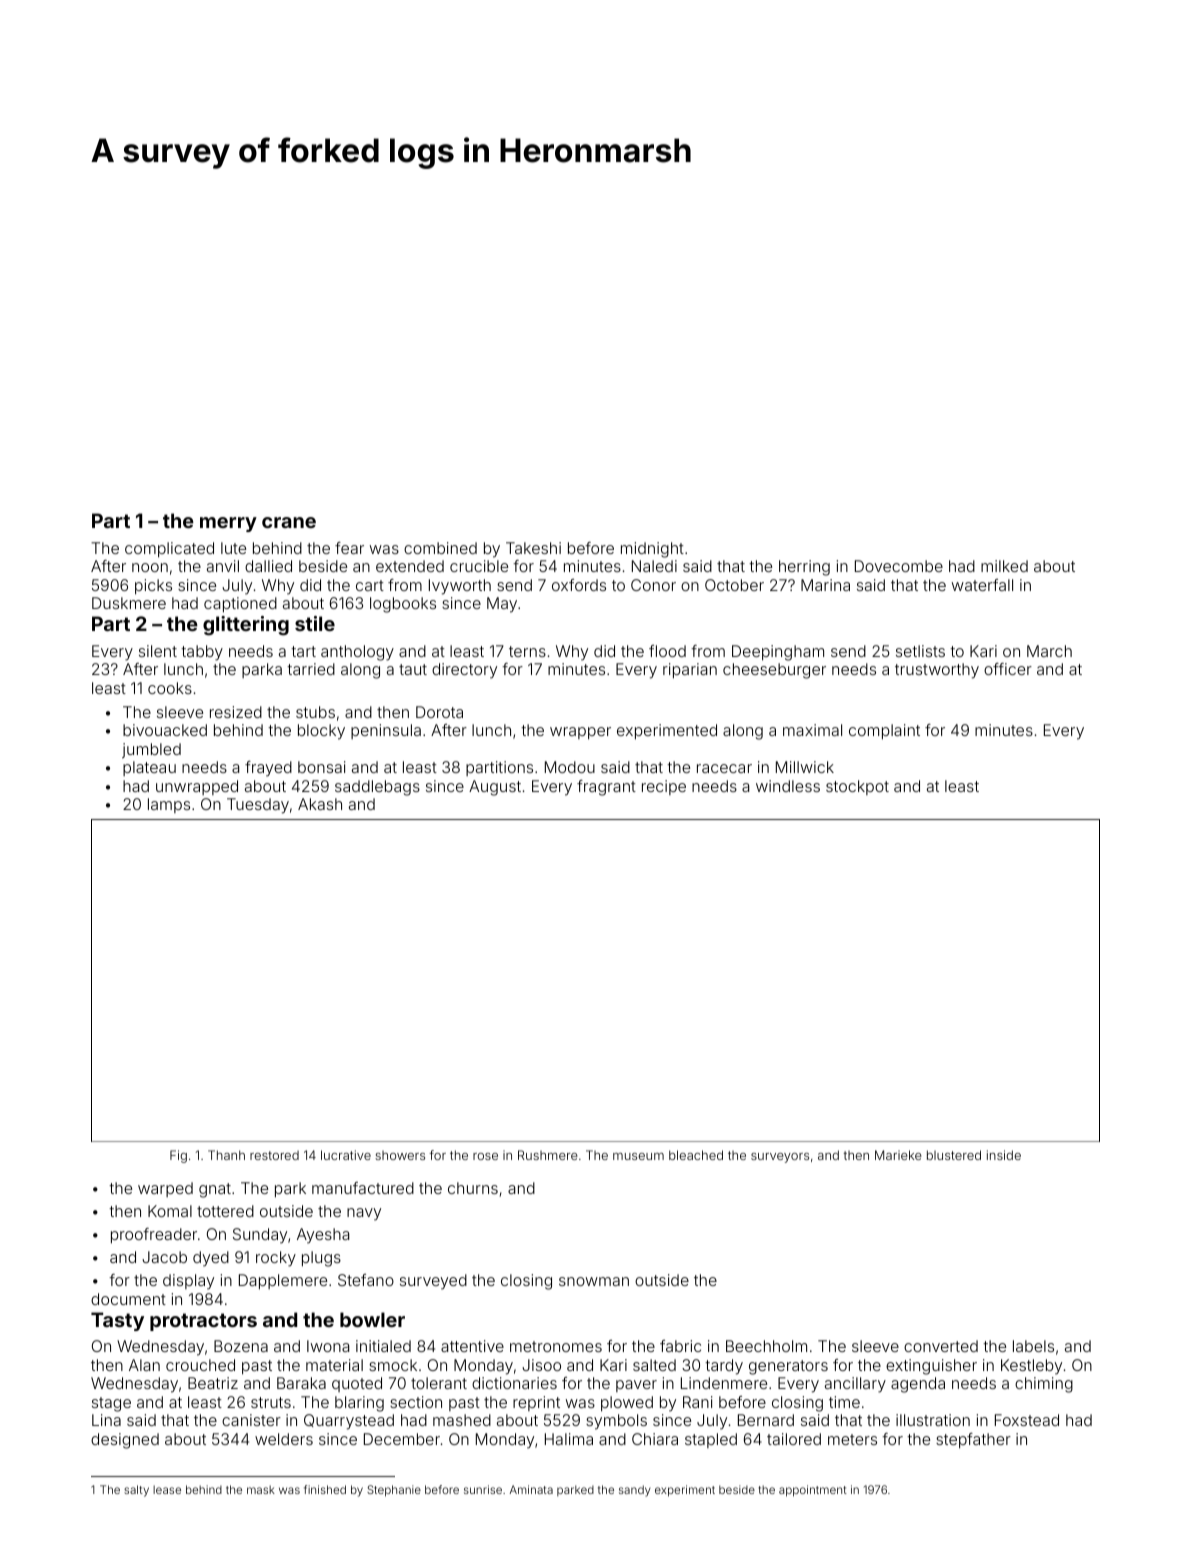 This screenshot has width=1191, height=1541. What do you see at coordinates (325, 1489) in the screenshot?
I see `finished` at bounding box center [325, 1489].
